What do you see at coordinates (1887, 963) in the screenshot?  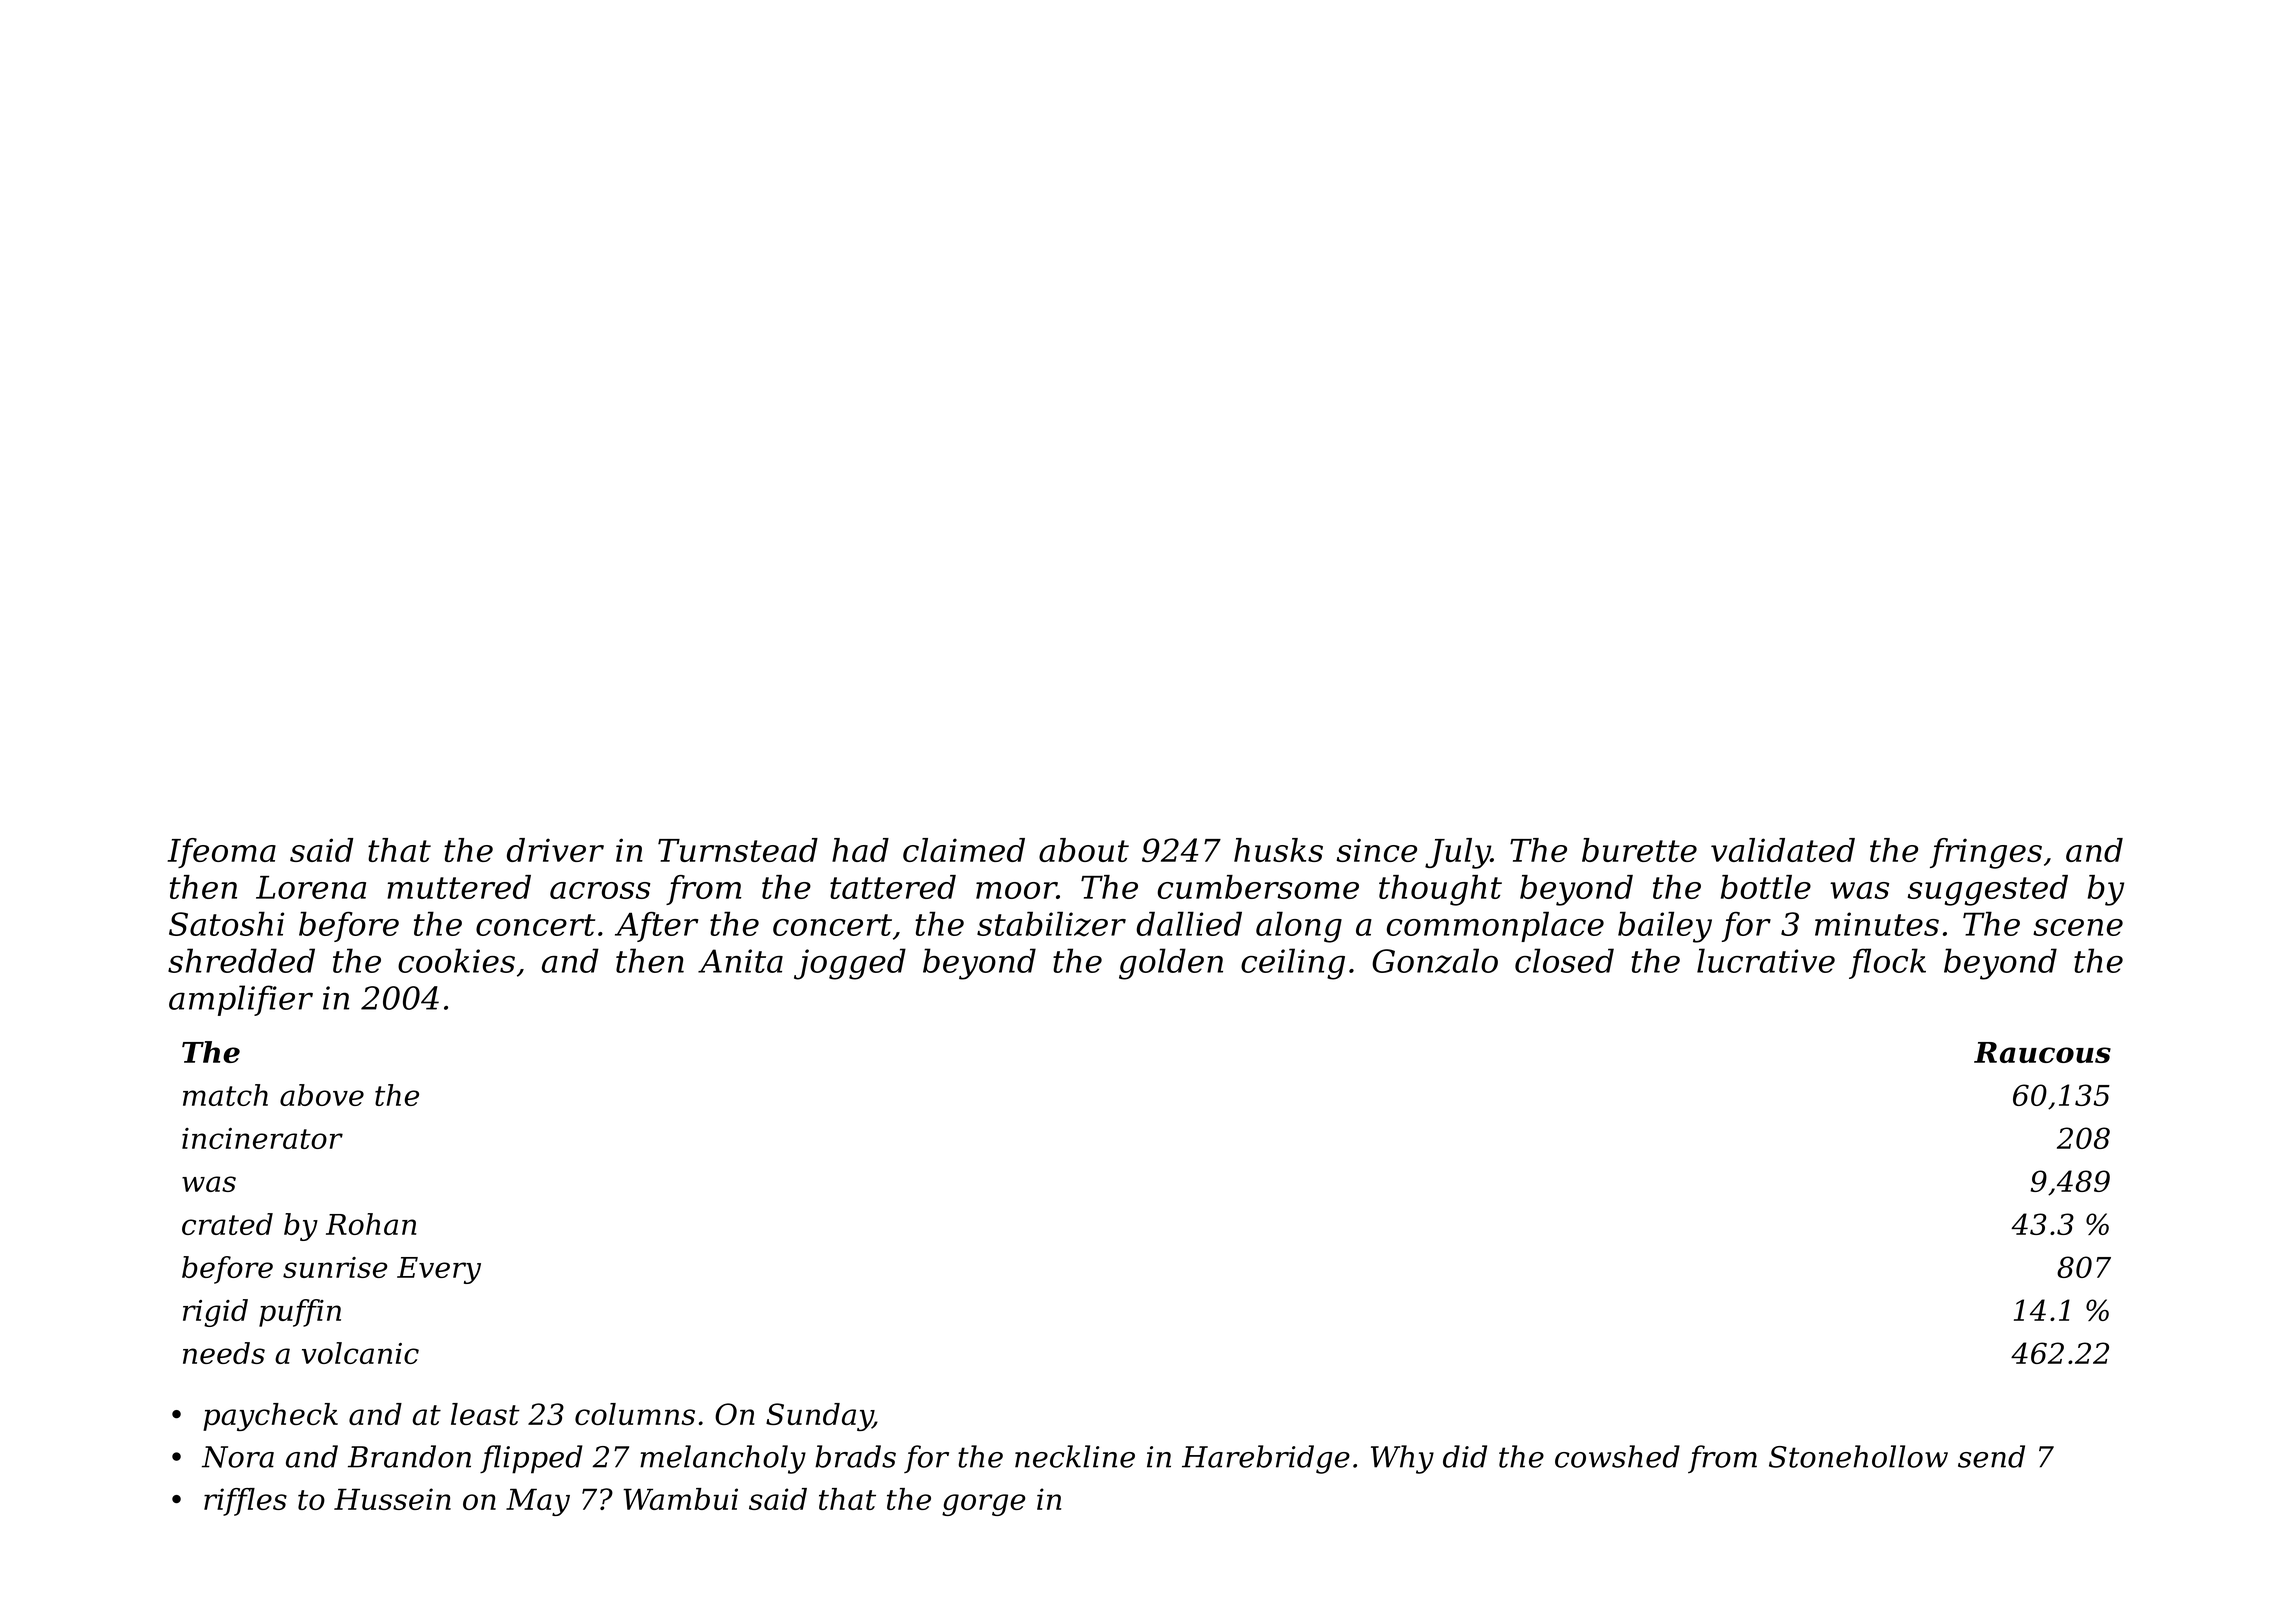 I see `flock` at bounding box center [1887, 963].
